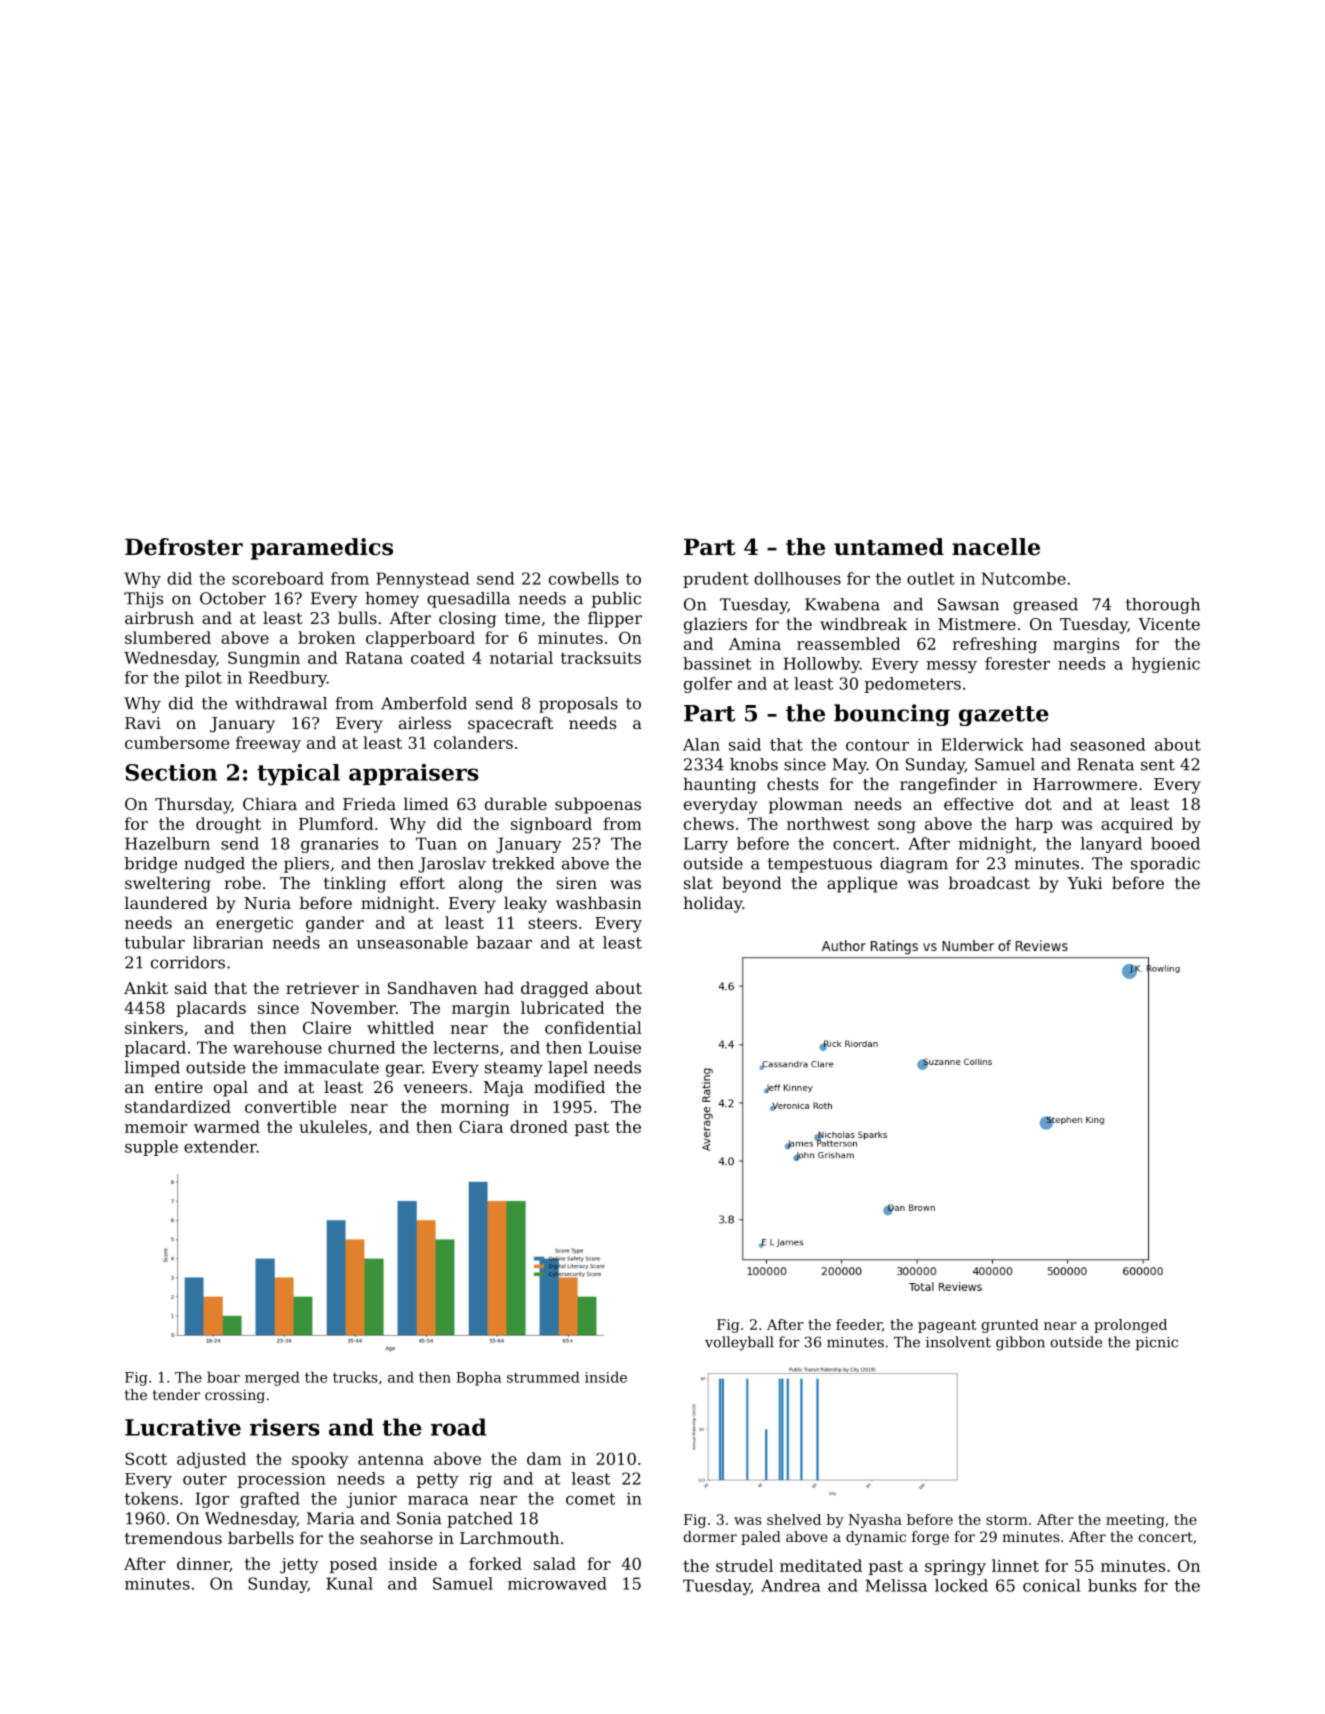 The height and width of the page is (1714, 1325). Describe the element at coordinates (739, 1343) in the page. I see `volleyball` at that location.
